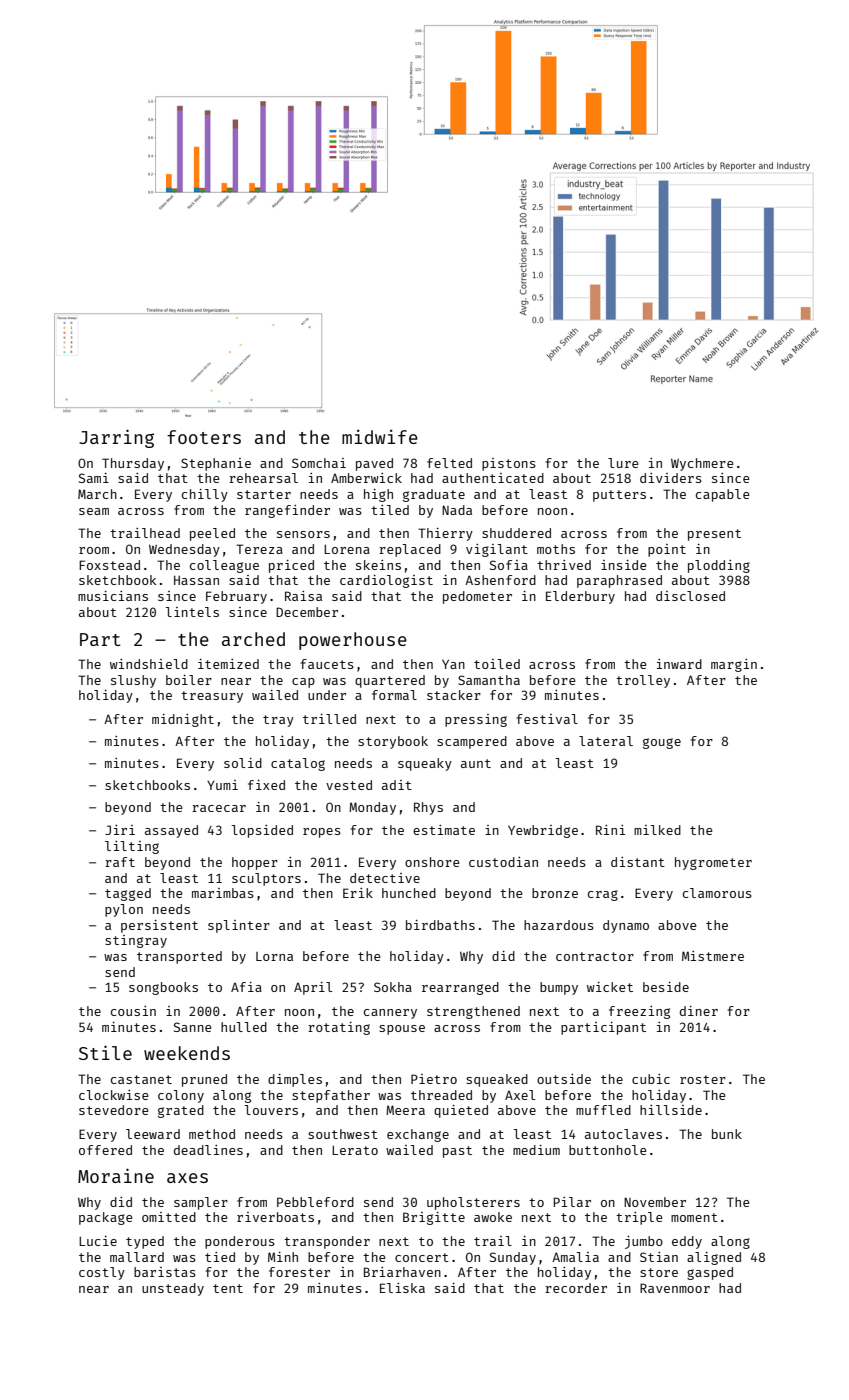 This page has width=849, height=1400. What do you see at coordinates (702, 464) in the page?
I see `Wychmere` at bounding box center [702, 464].
